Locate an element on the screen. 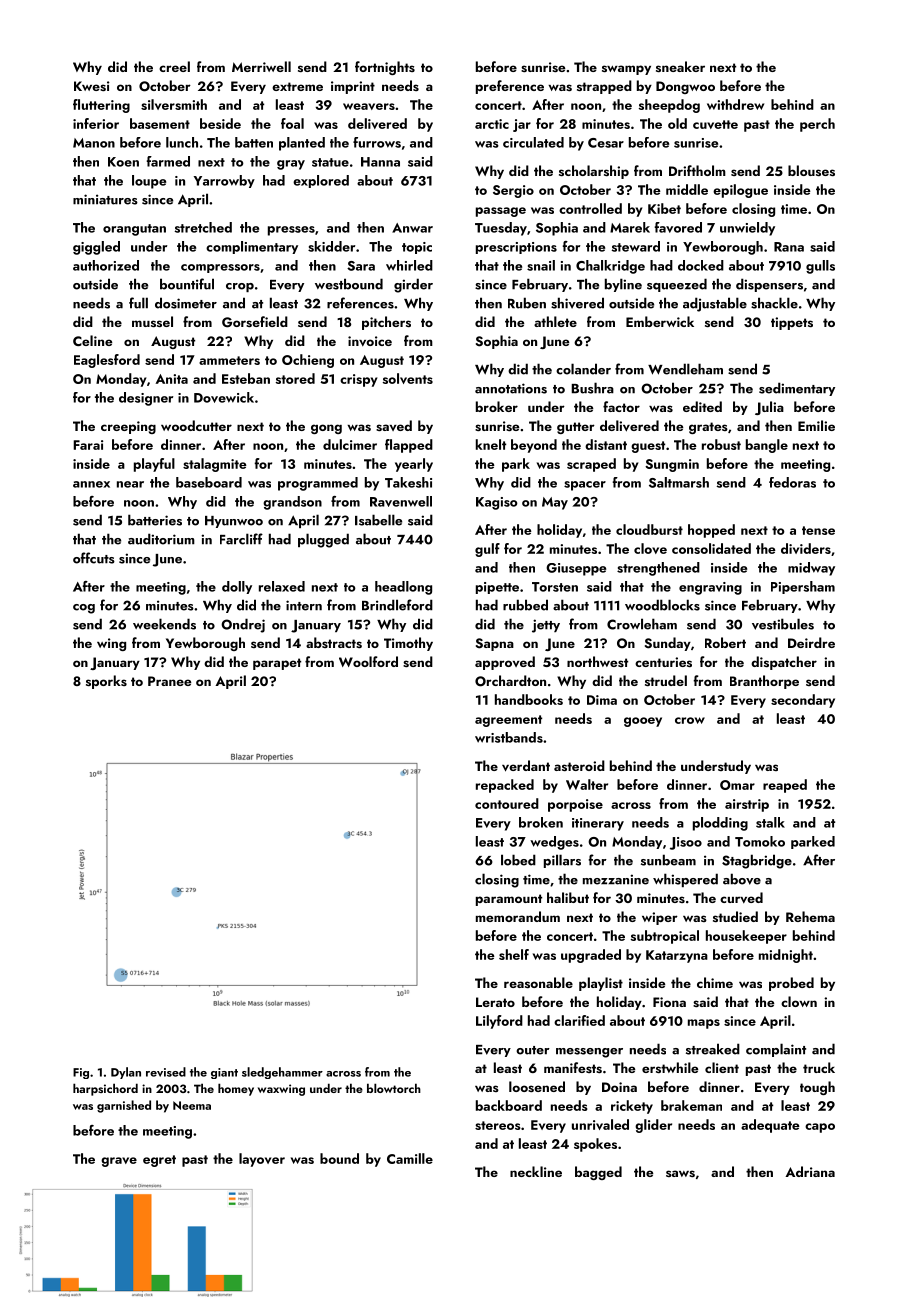  Driftholm is located at coordinates (697, 170).
